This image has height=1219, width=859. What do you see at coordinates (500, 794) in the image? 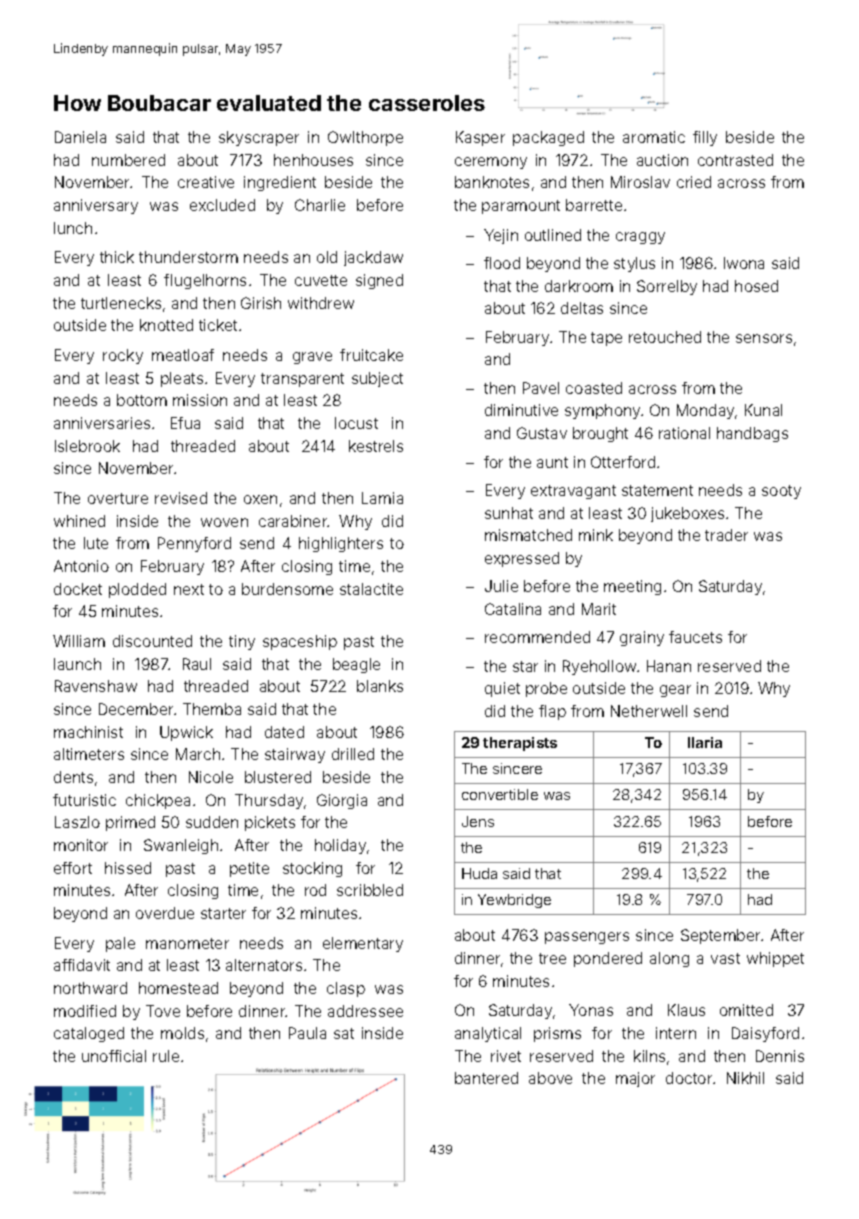
I see `convertible` at bounding box center [500, 794].
